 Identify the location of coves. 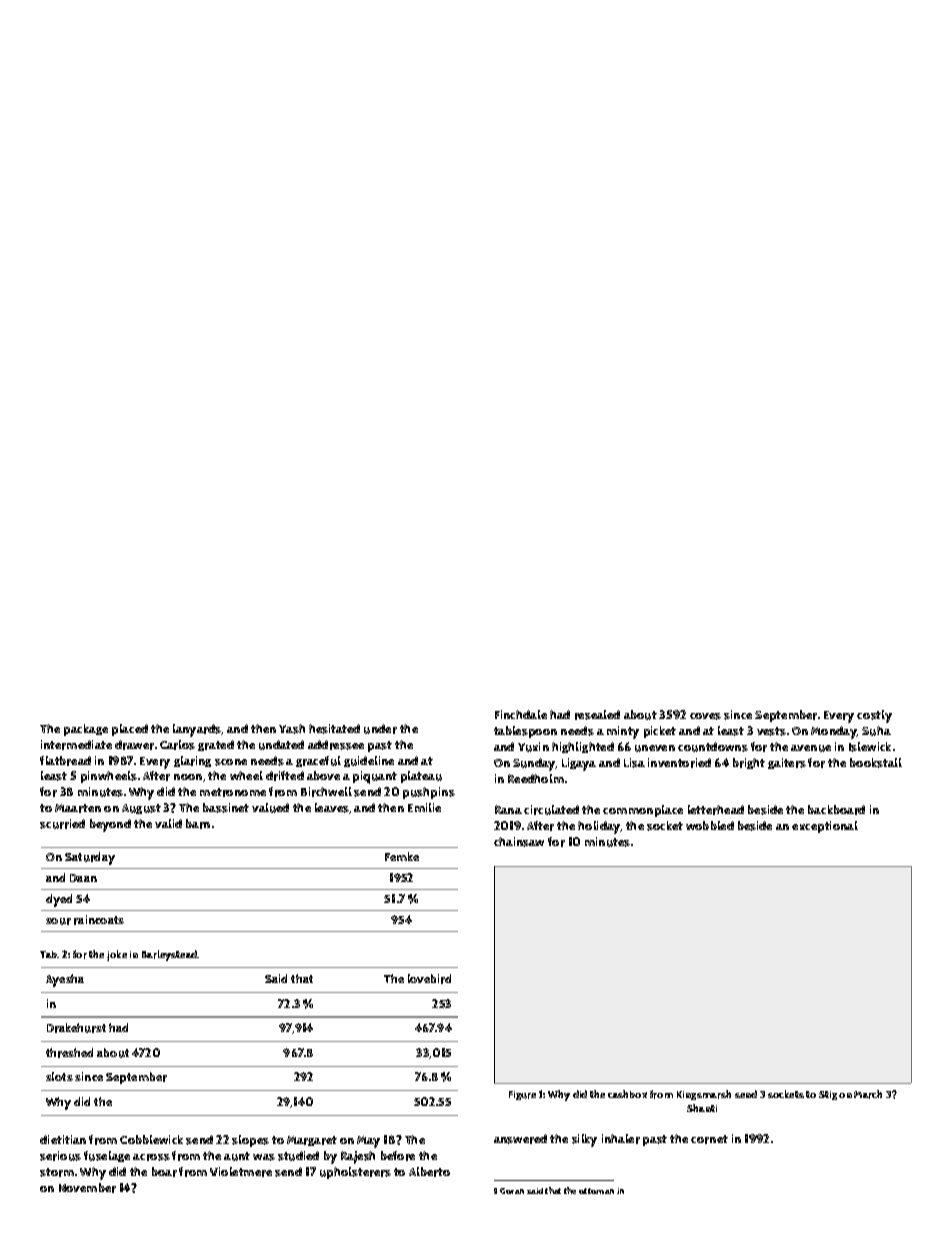
(705, 716).
